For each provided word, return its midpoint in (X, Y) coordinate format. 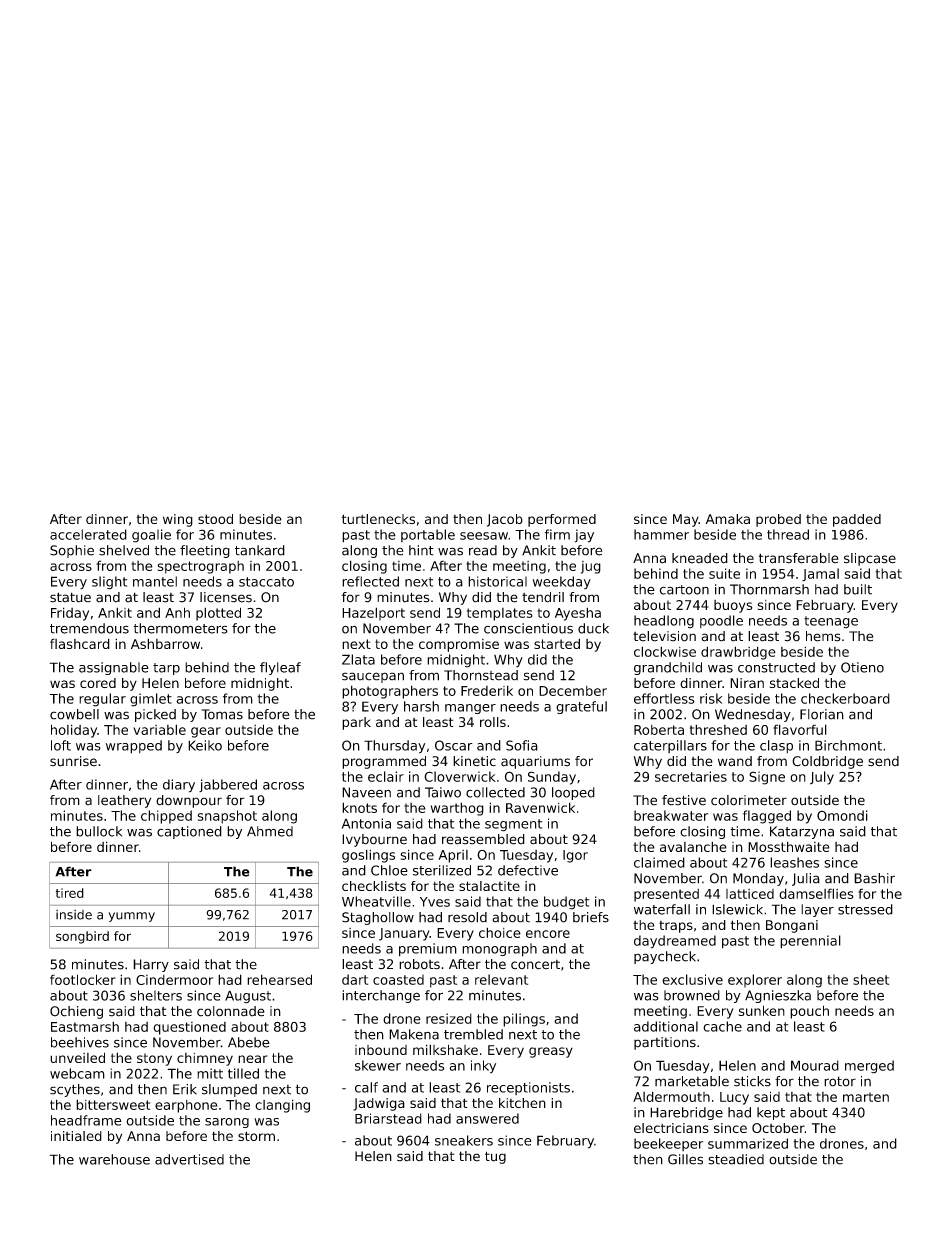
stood (215, 519)
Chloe (389, 870)
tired (70, 893)
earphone (186, 1106)
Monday (758, 879)
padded (857, 520)
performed (562, 520)
